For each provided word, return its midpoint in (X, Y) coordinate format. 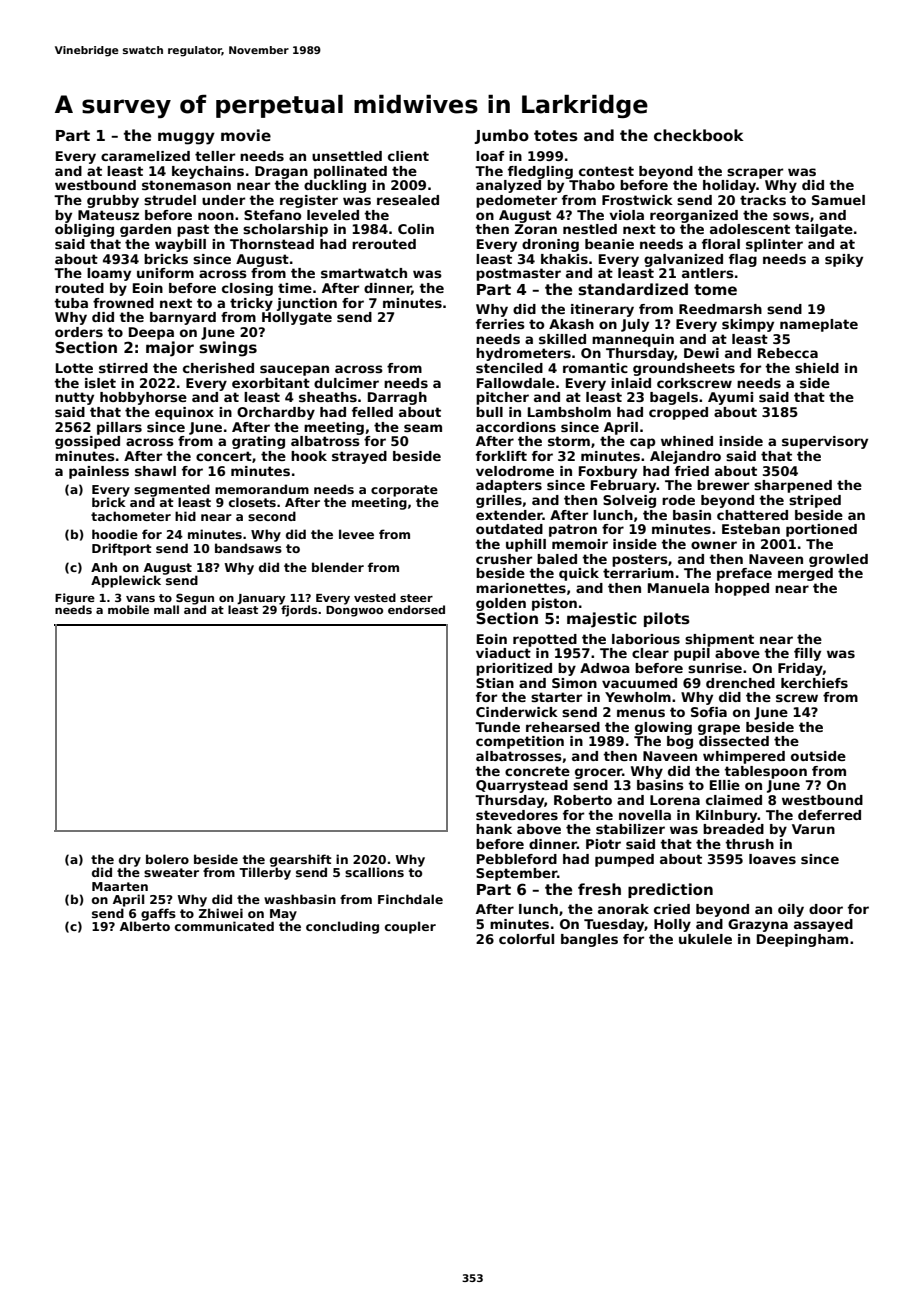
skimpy (748, 325)
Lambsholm (569, 412)
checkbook (699, 135)
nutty (74, 398)
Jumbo (501, 136)
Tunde (497, 727)
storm (569, 441)
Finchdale (410, 899)
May (283, 915)
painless (99, 472)
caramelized (145, 156)
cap (643, 443)
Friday (800, 669)
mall (166, 609)
